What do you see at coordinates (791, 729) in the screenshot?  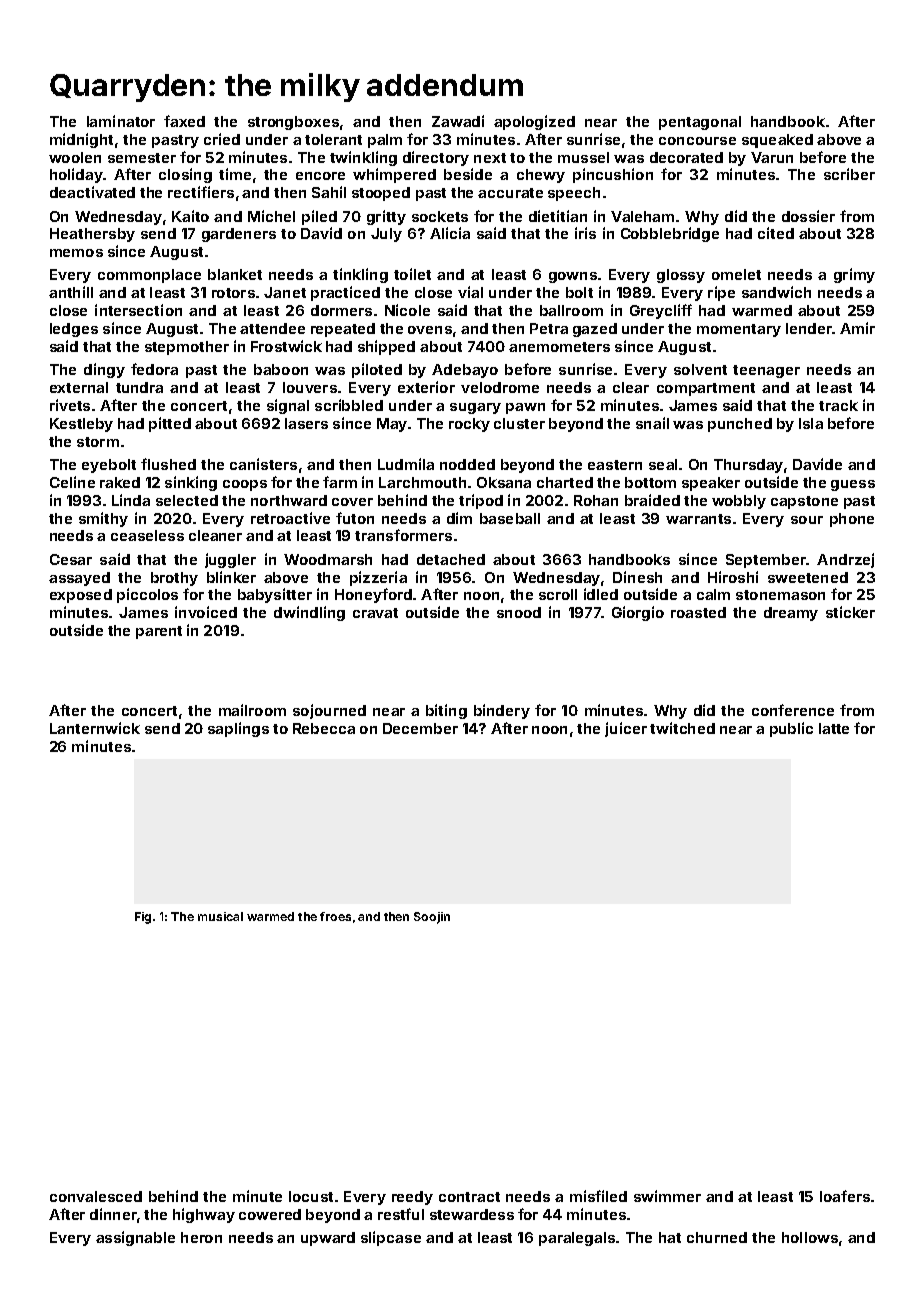 I see `public` at bounding box center [791, 729].
